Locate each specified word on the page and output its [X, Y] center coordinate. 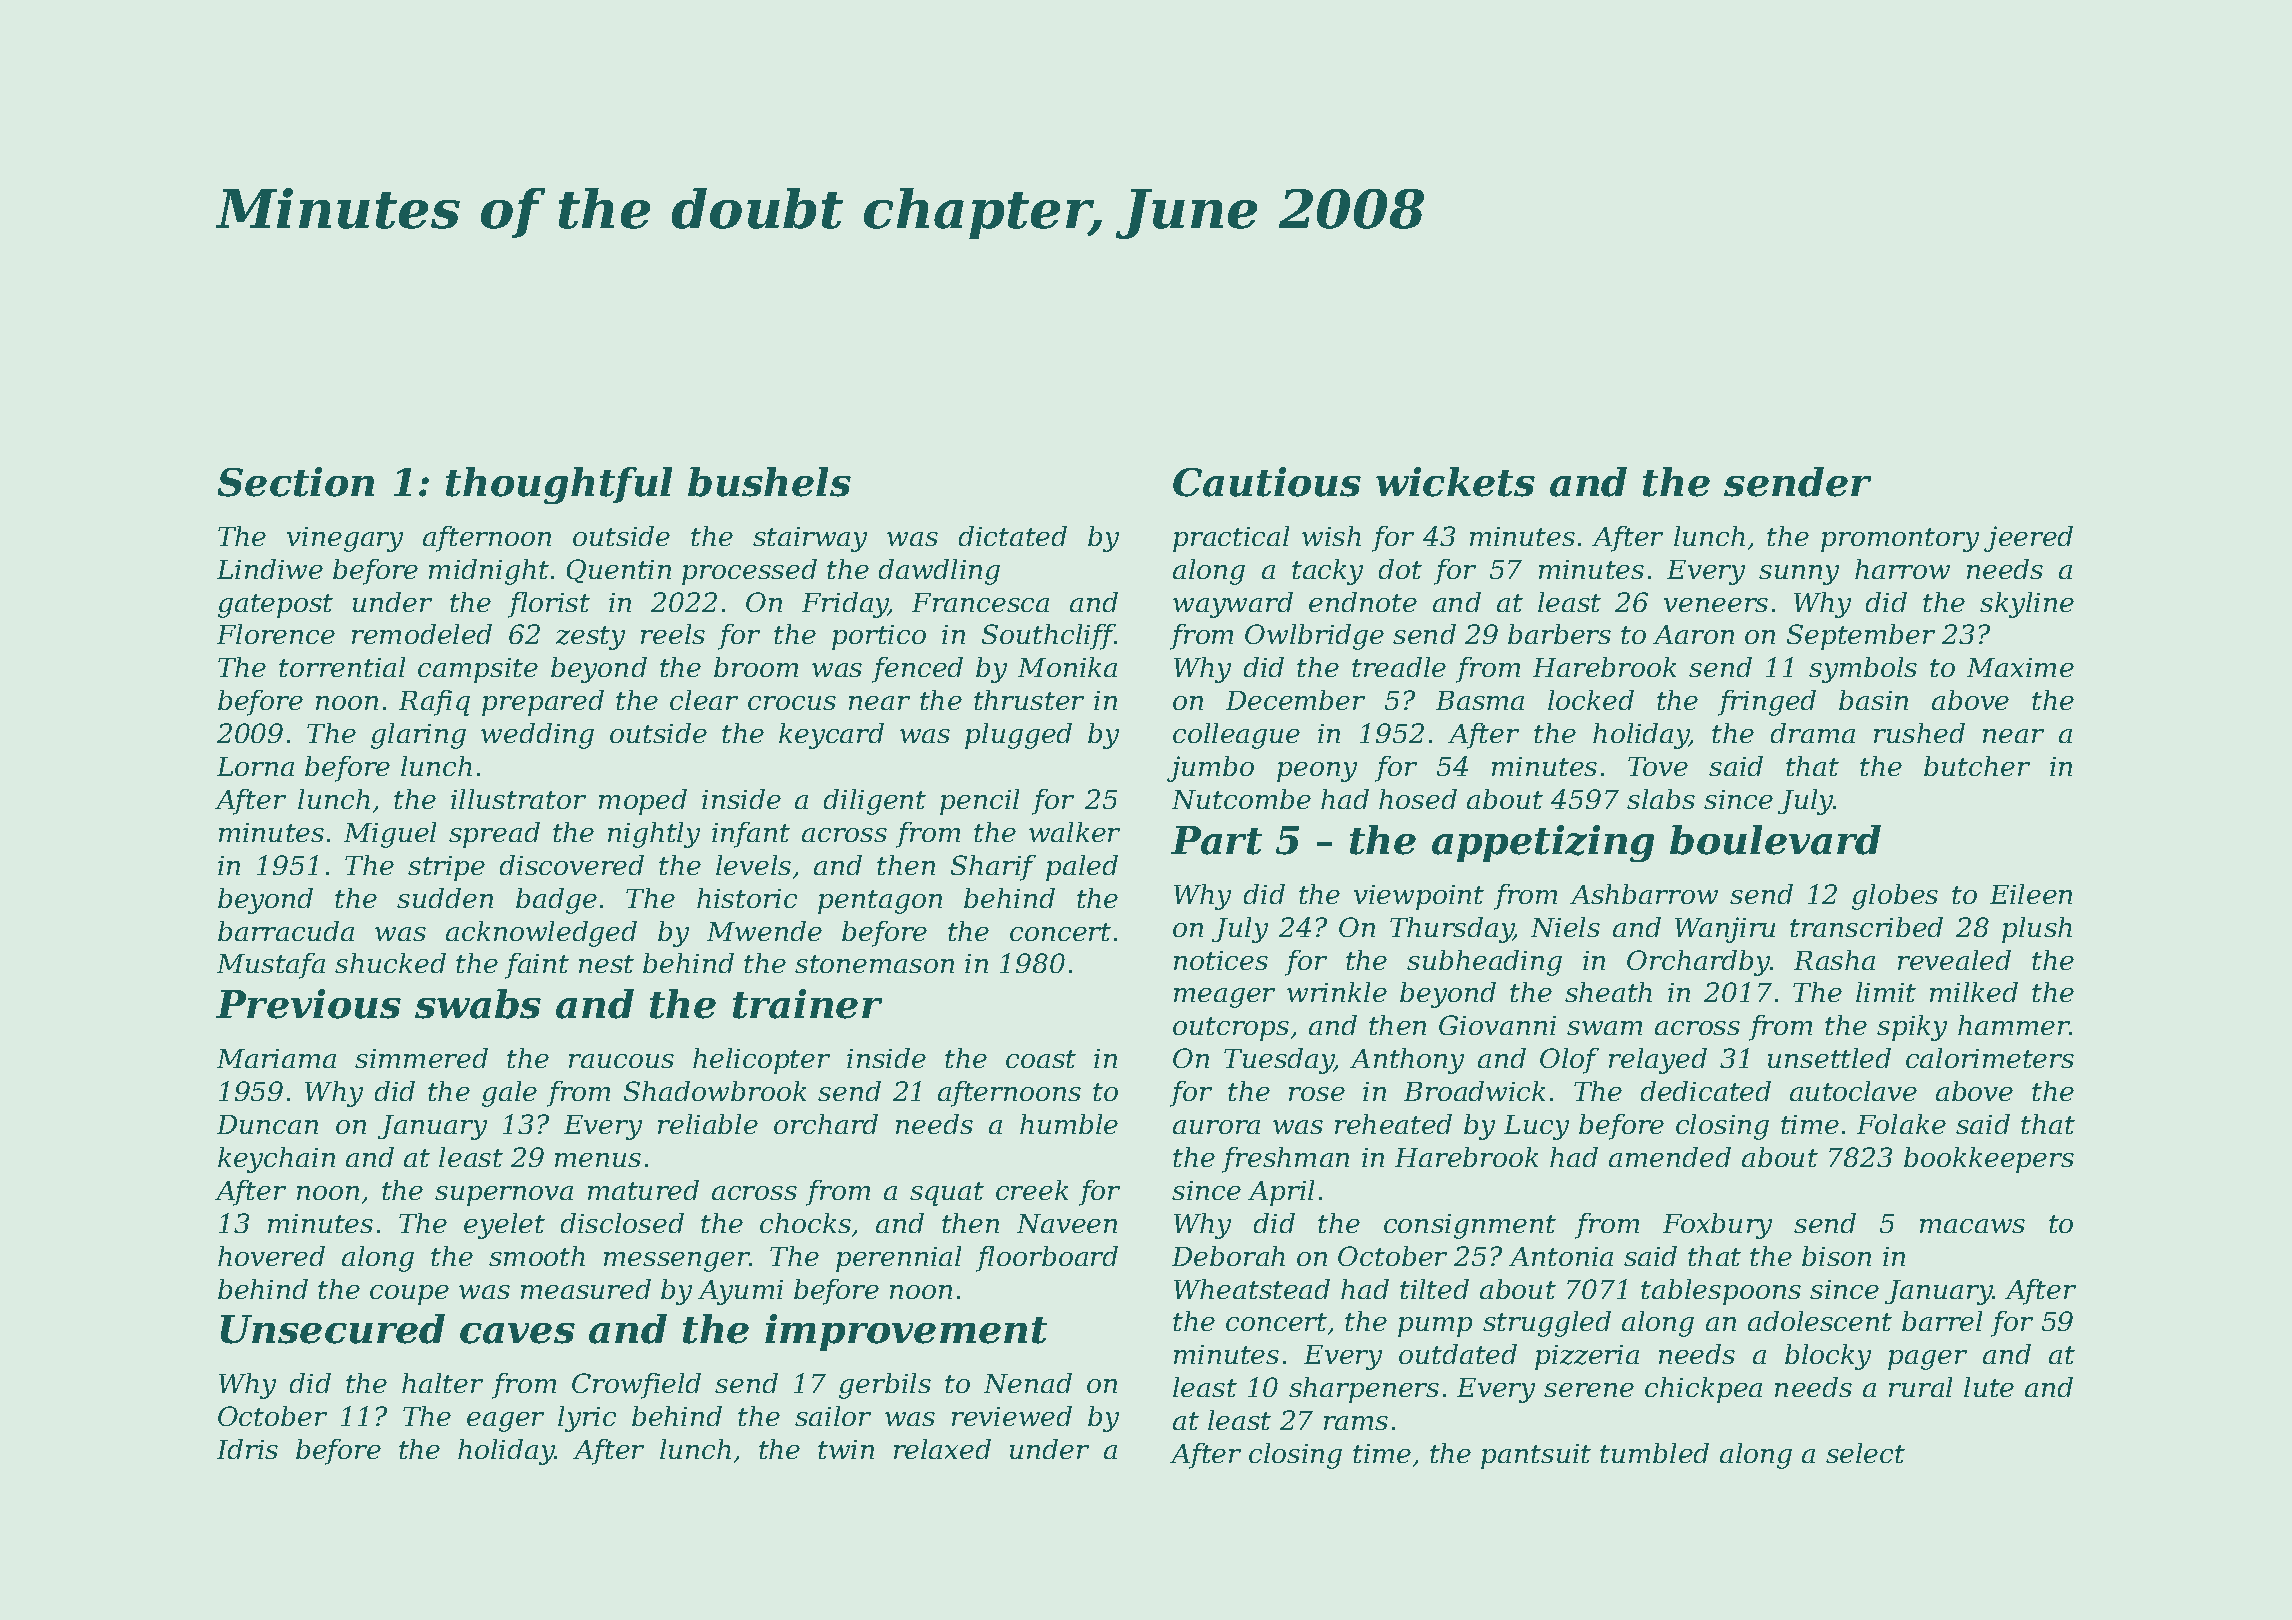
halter [442, 1383]
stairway [810, 539]
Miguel [390, 835]
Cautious [1267, 482]
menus [598, 1160]
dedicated [1706, 1091]
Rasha [1834, 960]
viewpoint [1419, 897]
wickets [1455, 482]
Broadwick [1474, 1091]
